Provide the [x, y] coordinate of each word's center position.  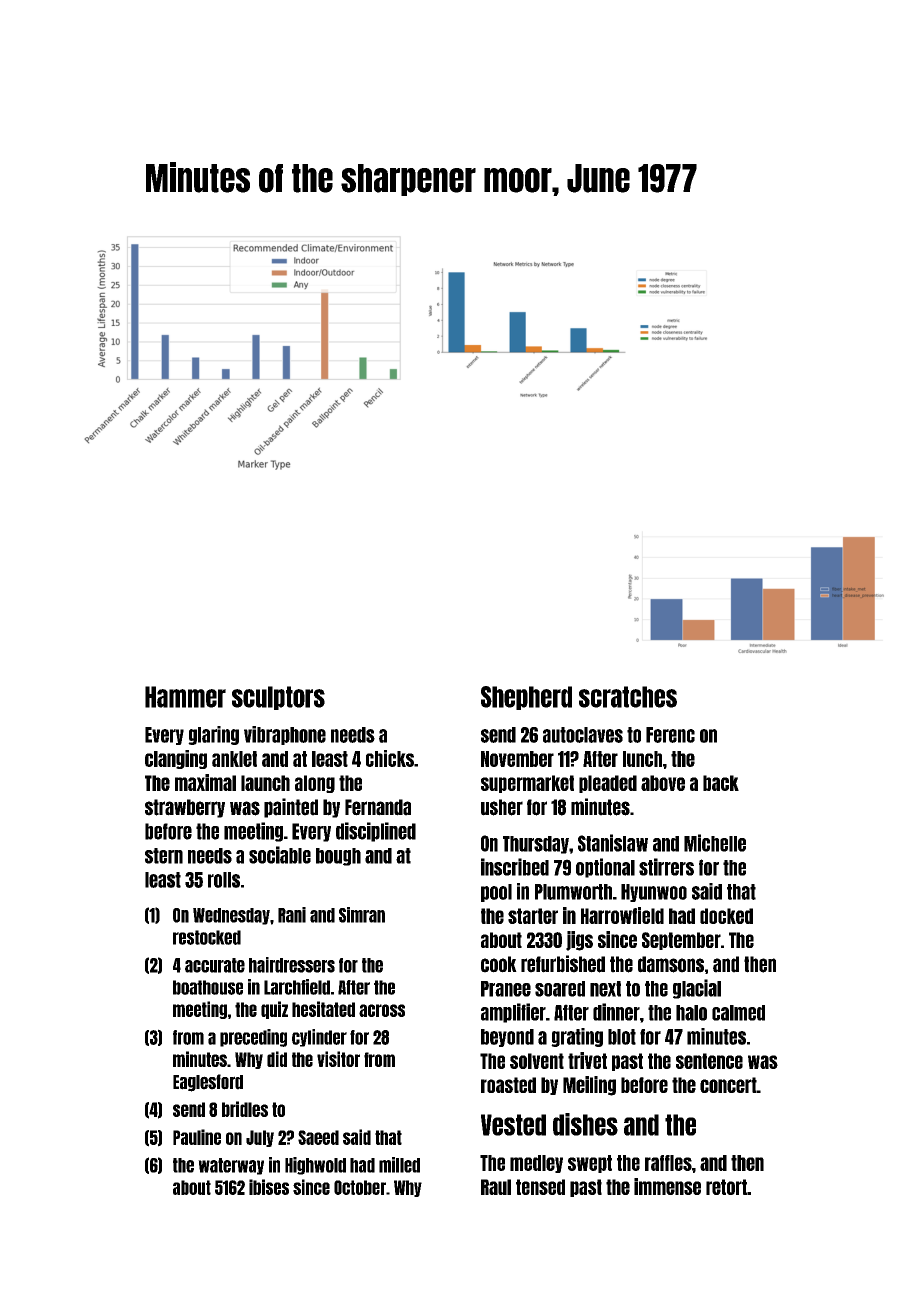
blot [622, 1037]
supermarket [527, 784]
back [721, 783]
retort [726, 1187]
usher [502, 807]
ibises [269, 1187]
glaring [213, 735]
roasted [508, 1085]
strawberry [185, 808]
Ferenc [670, 735]
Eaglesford [208, 1083]
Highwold [315, 1166]
